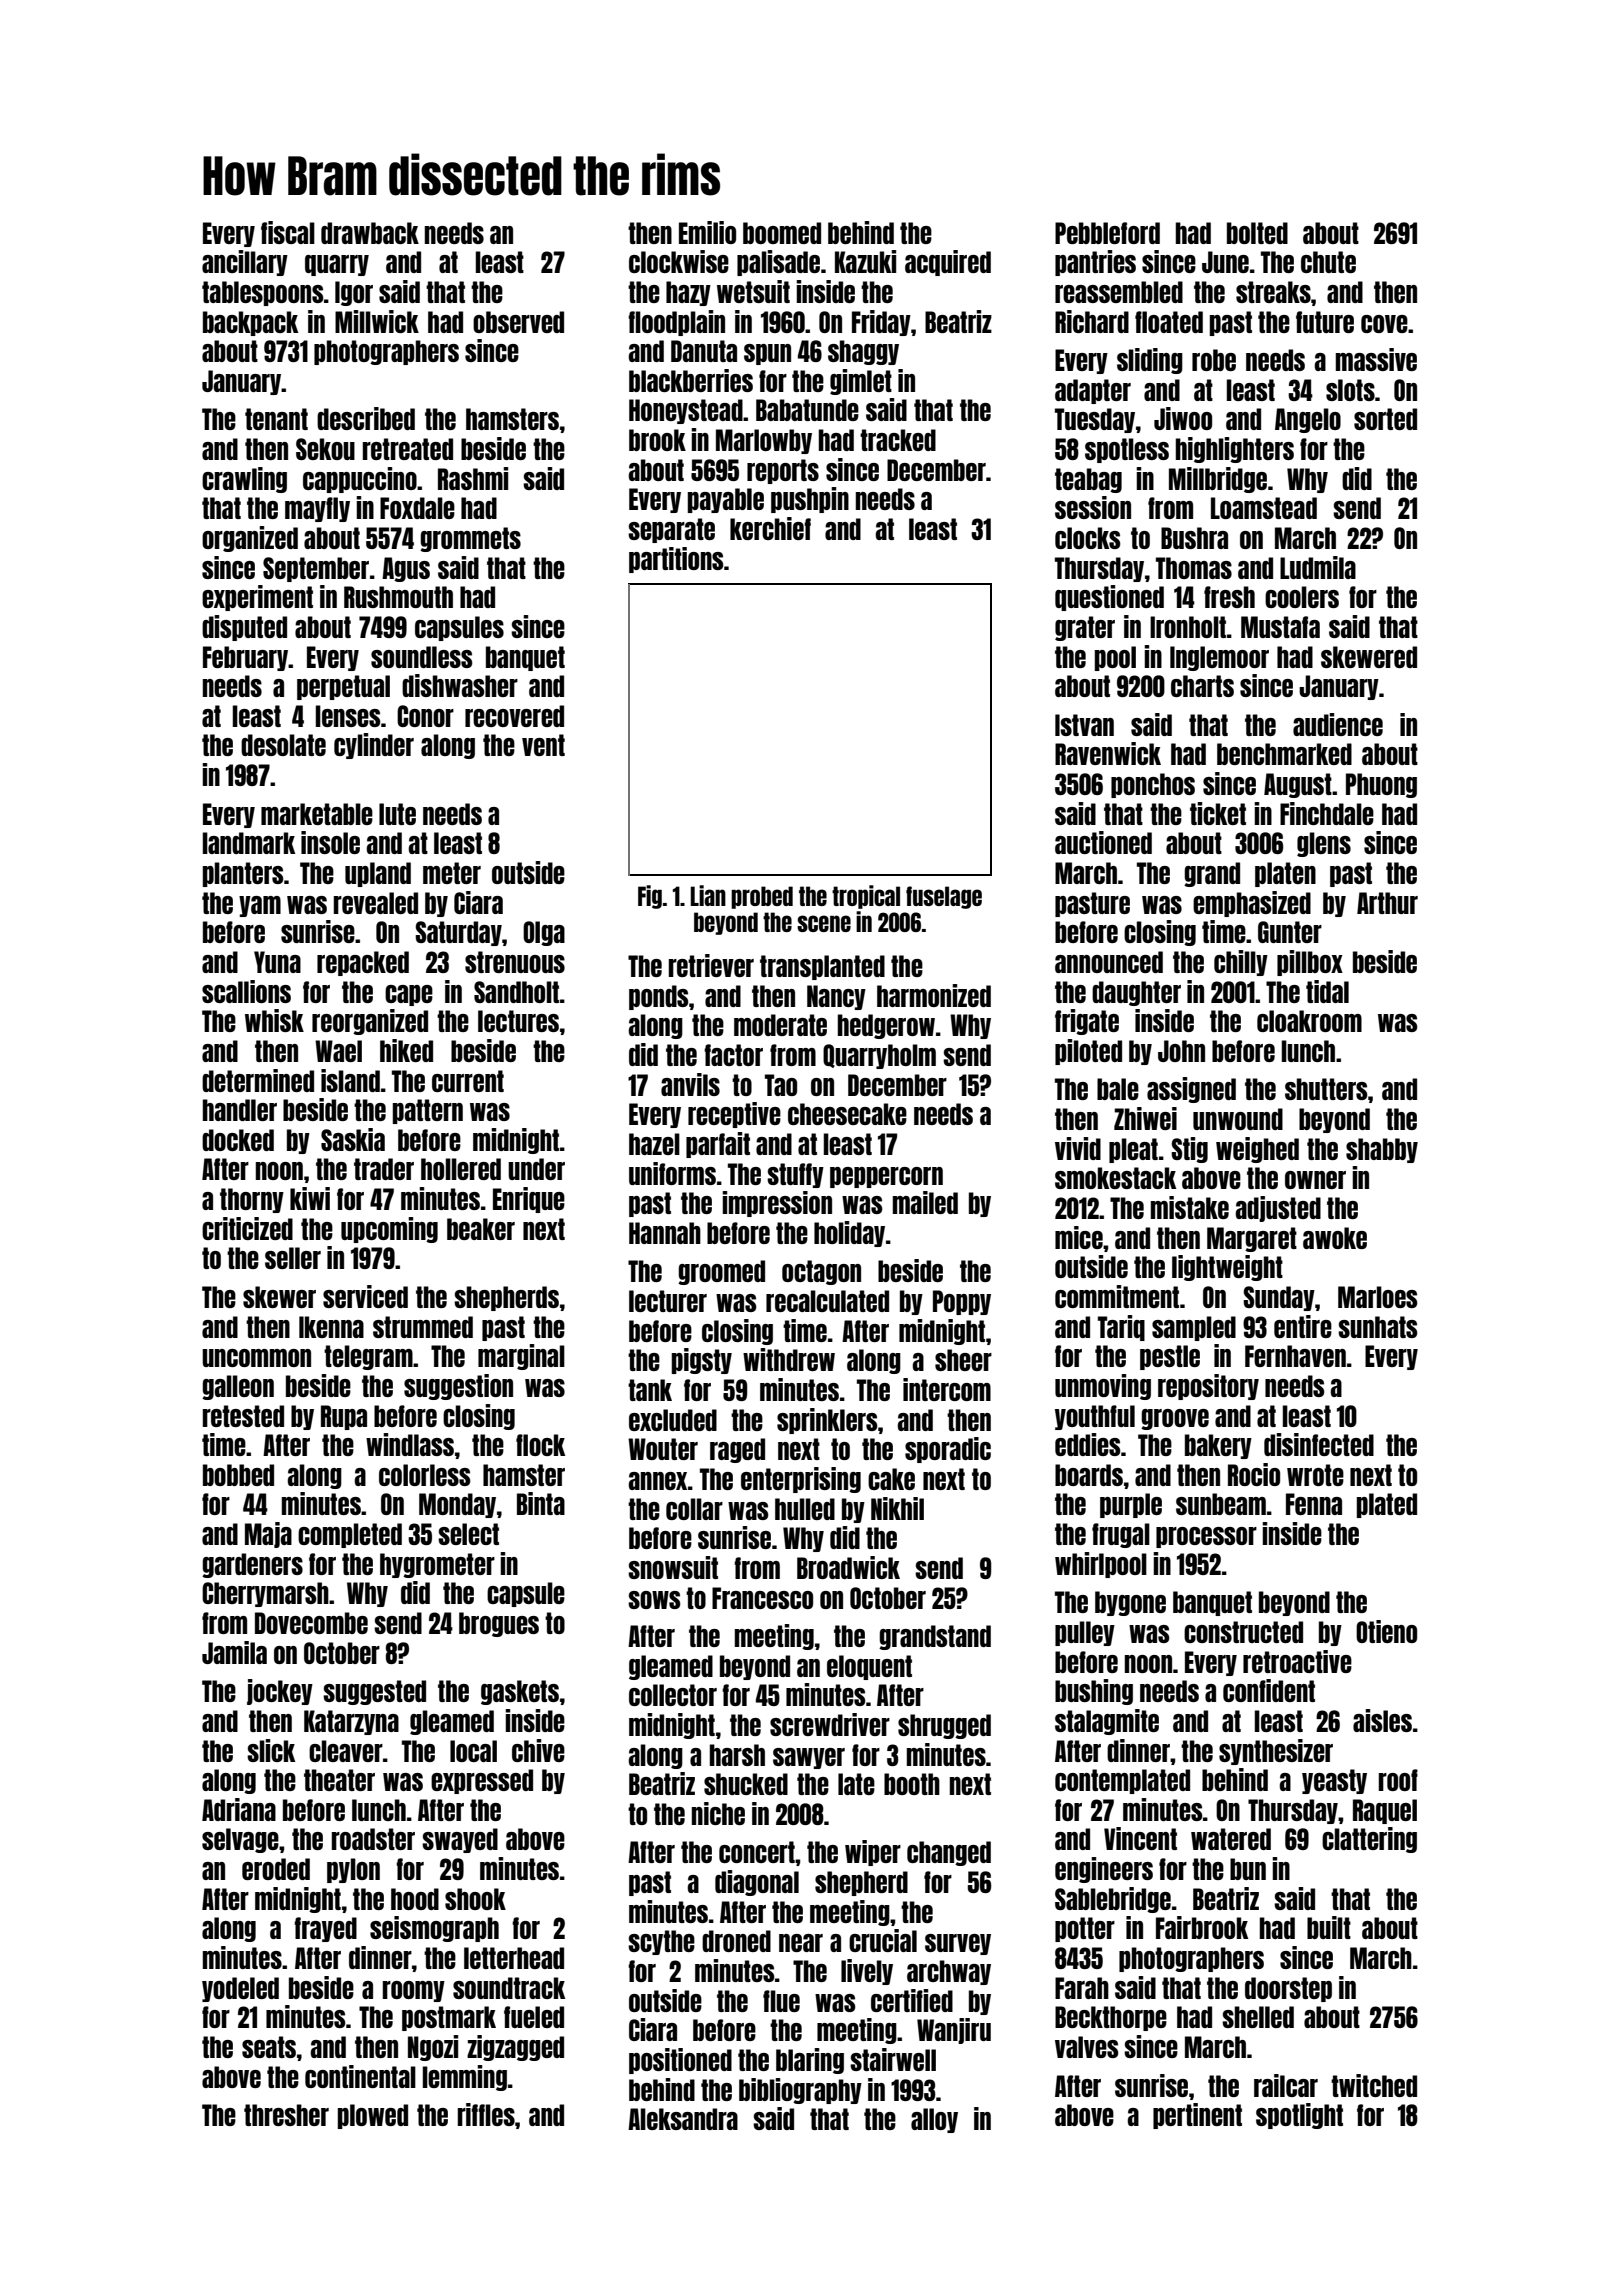 The height and width of the screenshot is (2292, 1620). Describe the element at coordinates (544, 933) in the screenshot. I see `Olga` at that location.
